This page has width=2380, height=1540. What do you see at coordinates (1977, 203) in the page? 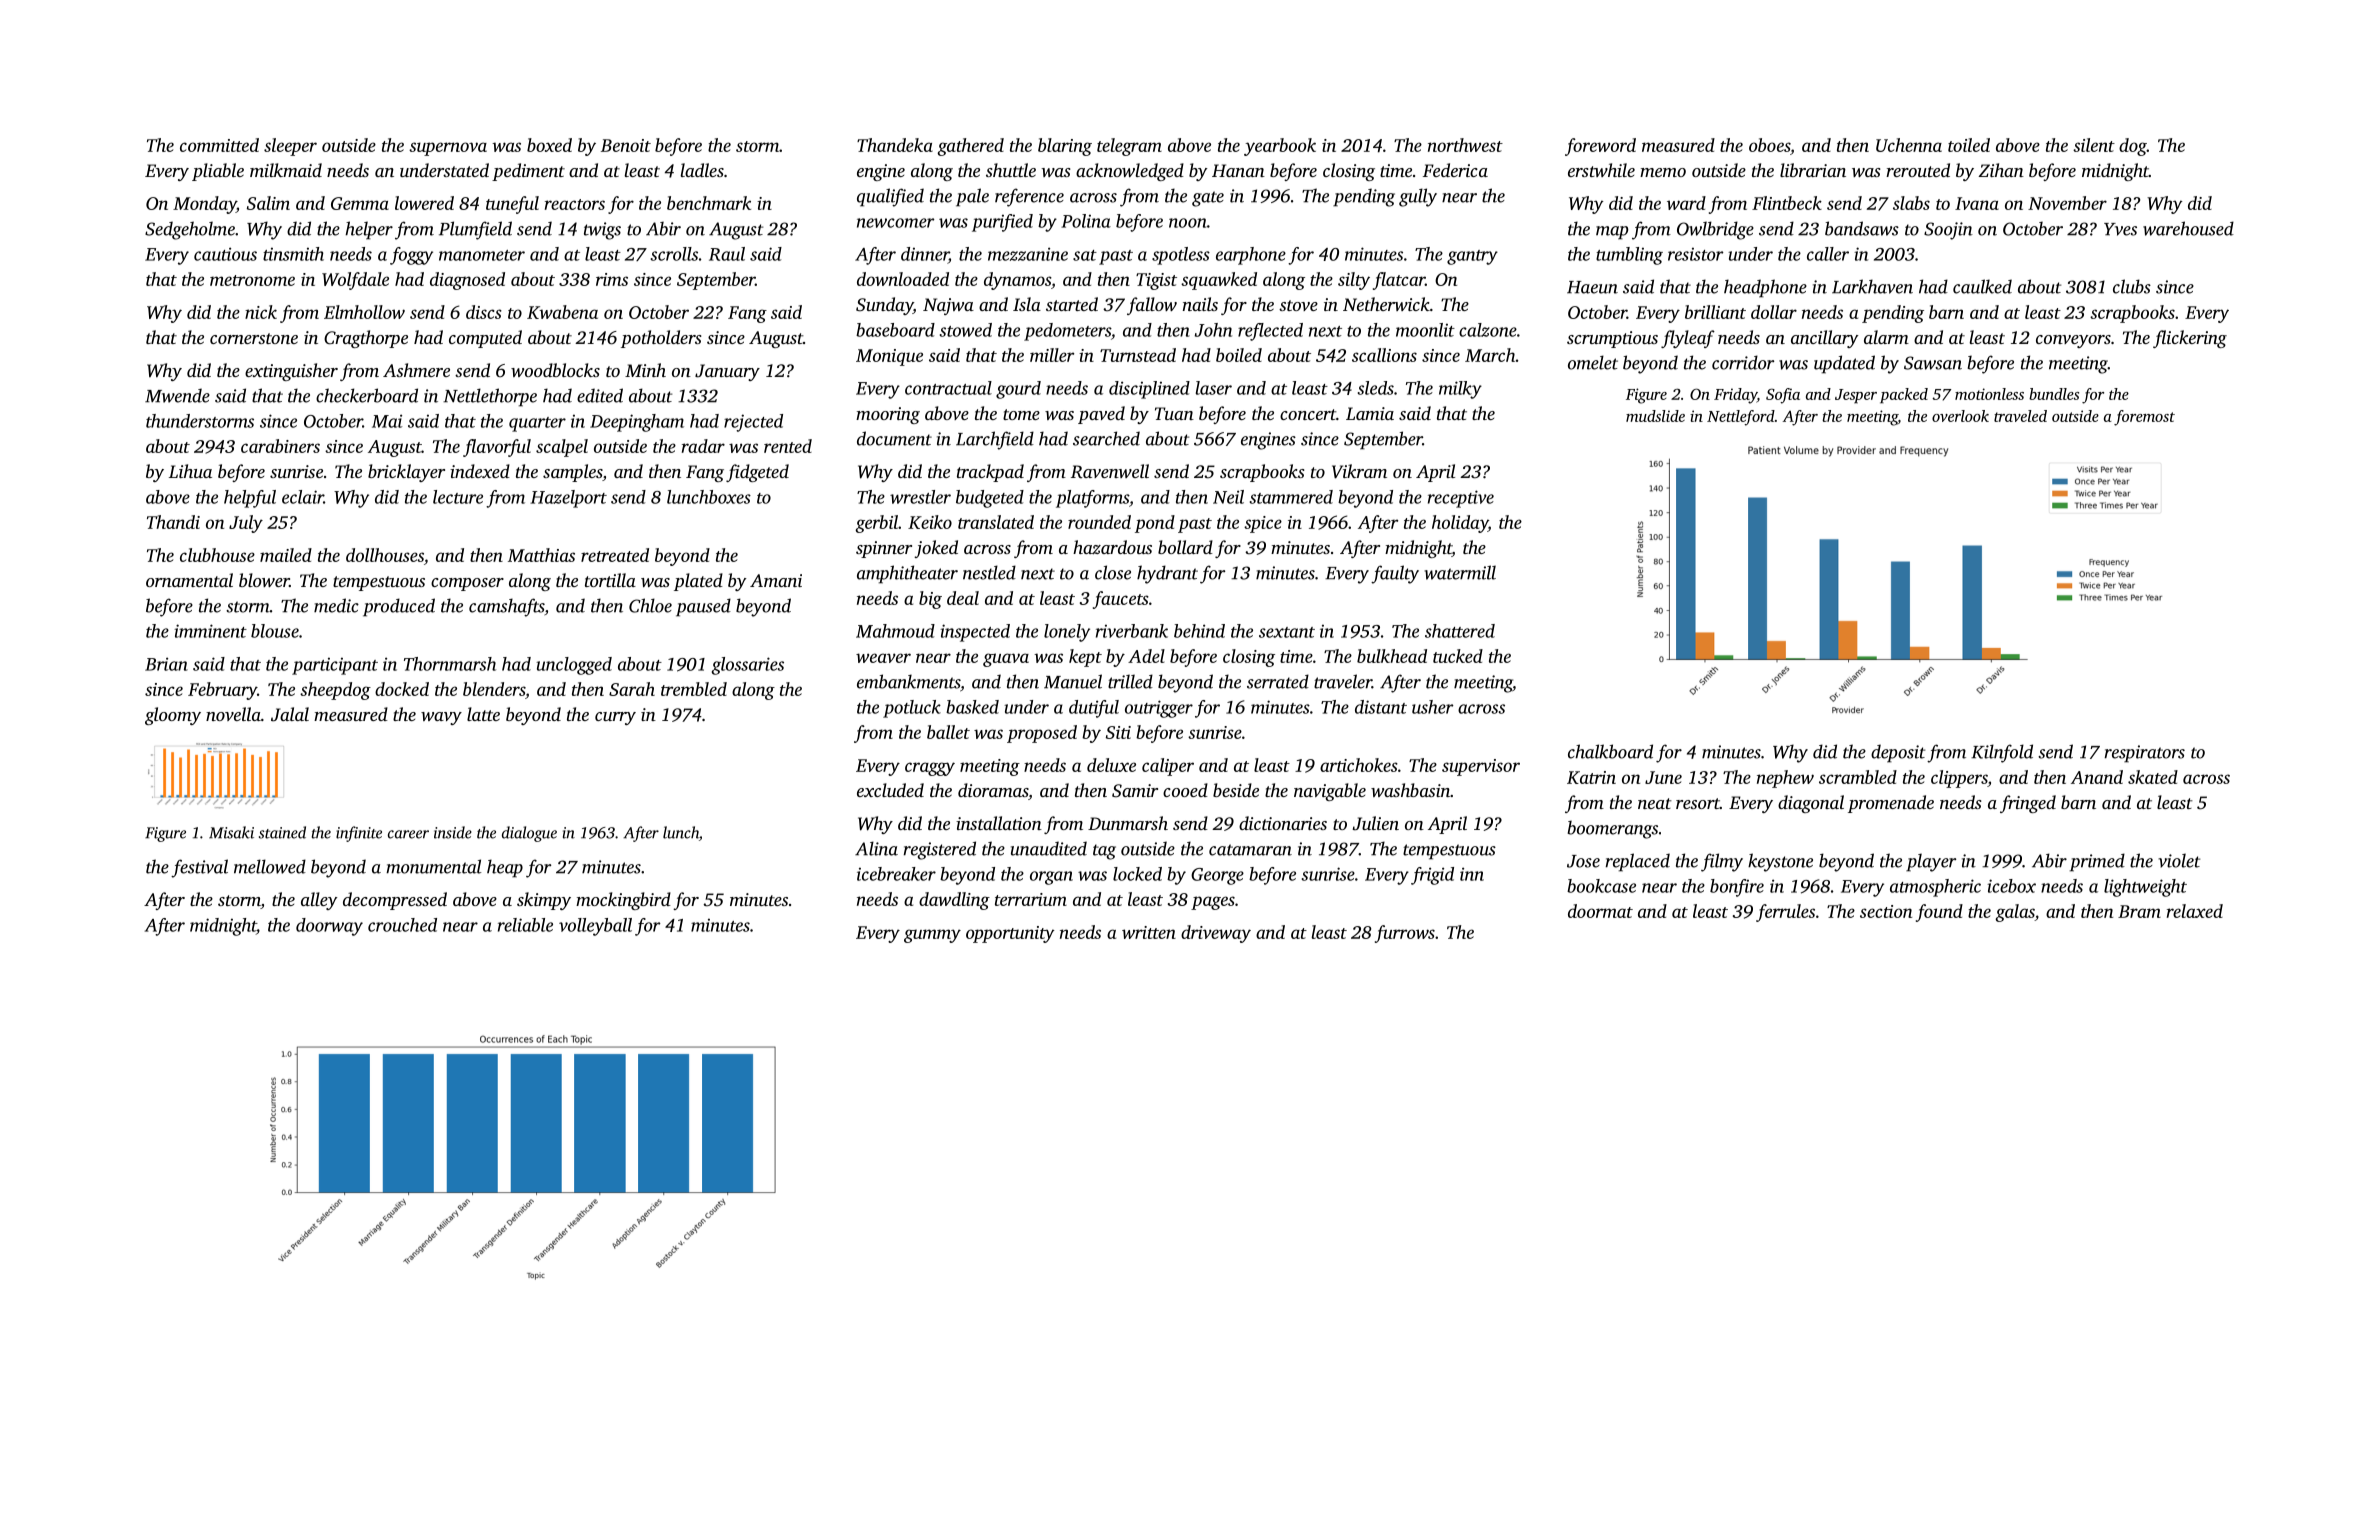
I see `Ivana` at bounding box center [1977, 203].
